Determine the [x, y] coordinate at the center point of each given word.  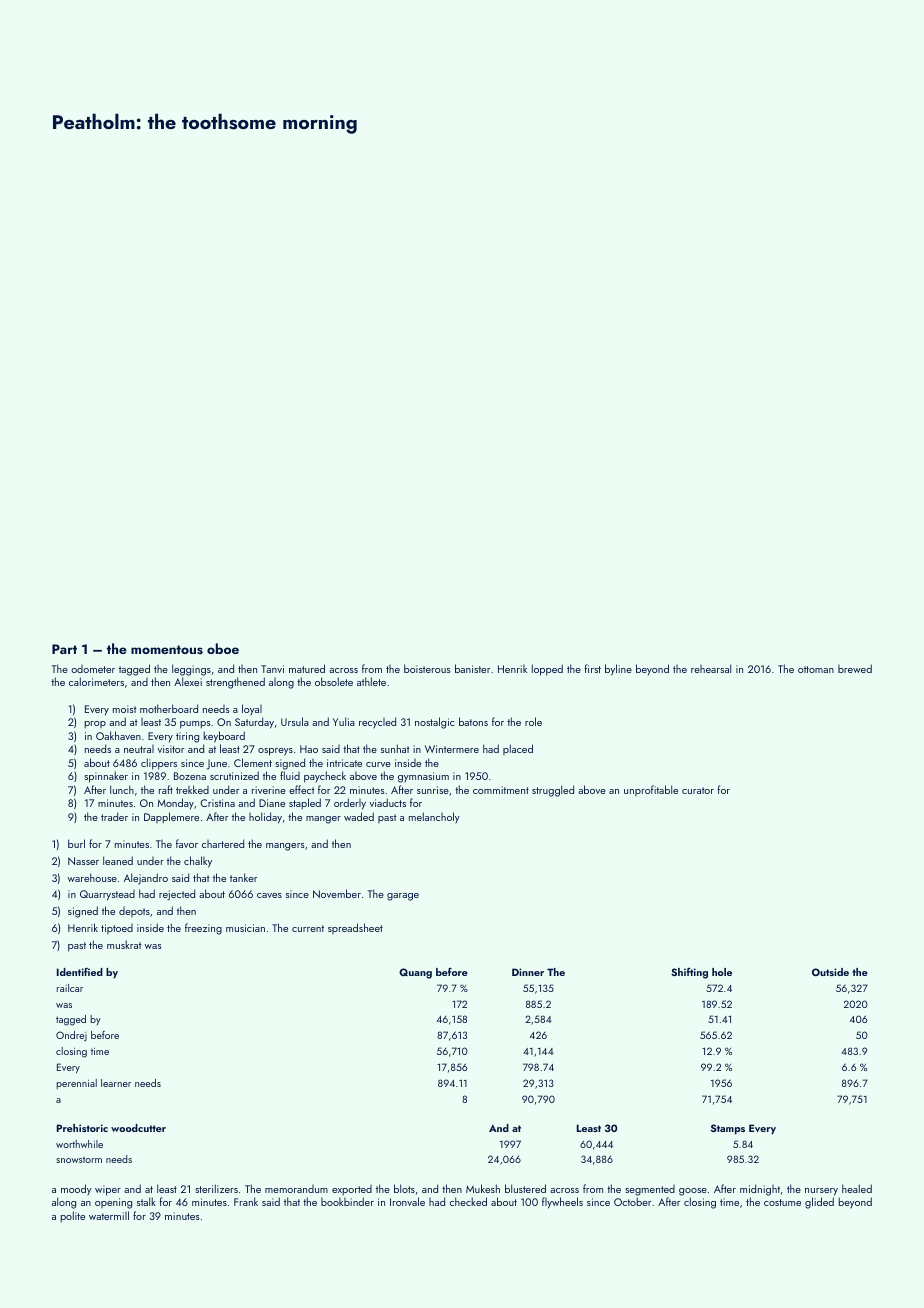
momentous [167, 650]
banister [472, 668]
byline [618, 670]
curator [698, 790]
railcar [70, 988]
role [533, 721]
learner [116, 1083]
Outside [830, 972]
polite [72, 1217]
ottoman [816, 669]
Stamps [728, 1129]
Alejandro [146, 879]
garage [403, 897]
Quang [415, 973]
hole [722, 972]
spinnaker [106, 777]
